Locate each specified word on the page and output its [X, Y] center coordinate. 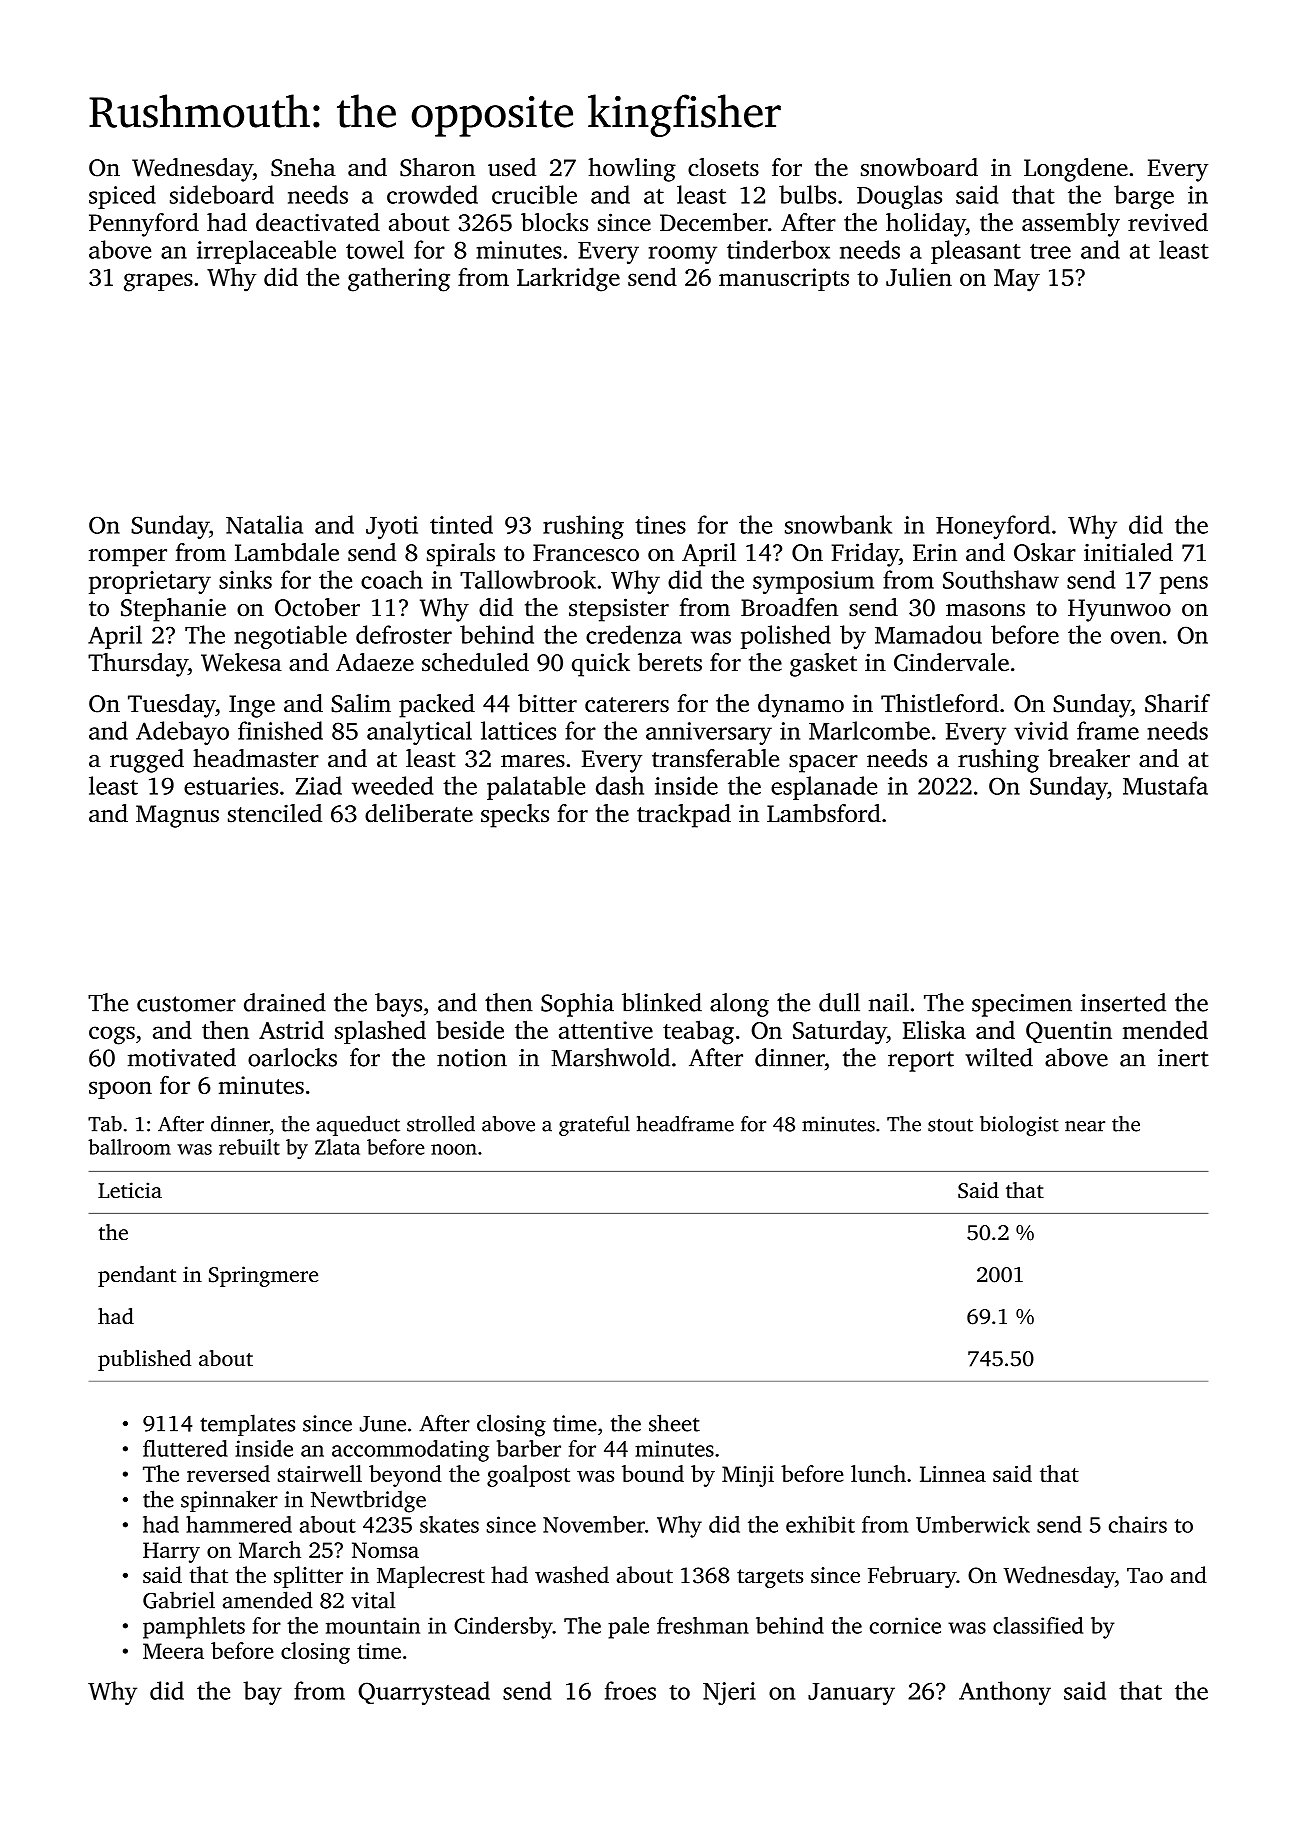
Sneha [303, 167]
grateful [594, 1126]
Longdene [1076, 170]
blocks [554, 222]
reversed [228, 1473]
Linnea [953, 1474]
